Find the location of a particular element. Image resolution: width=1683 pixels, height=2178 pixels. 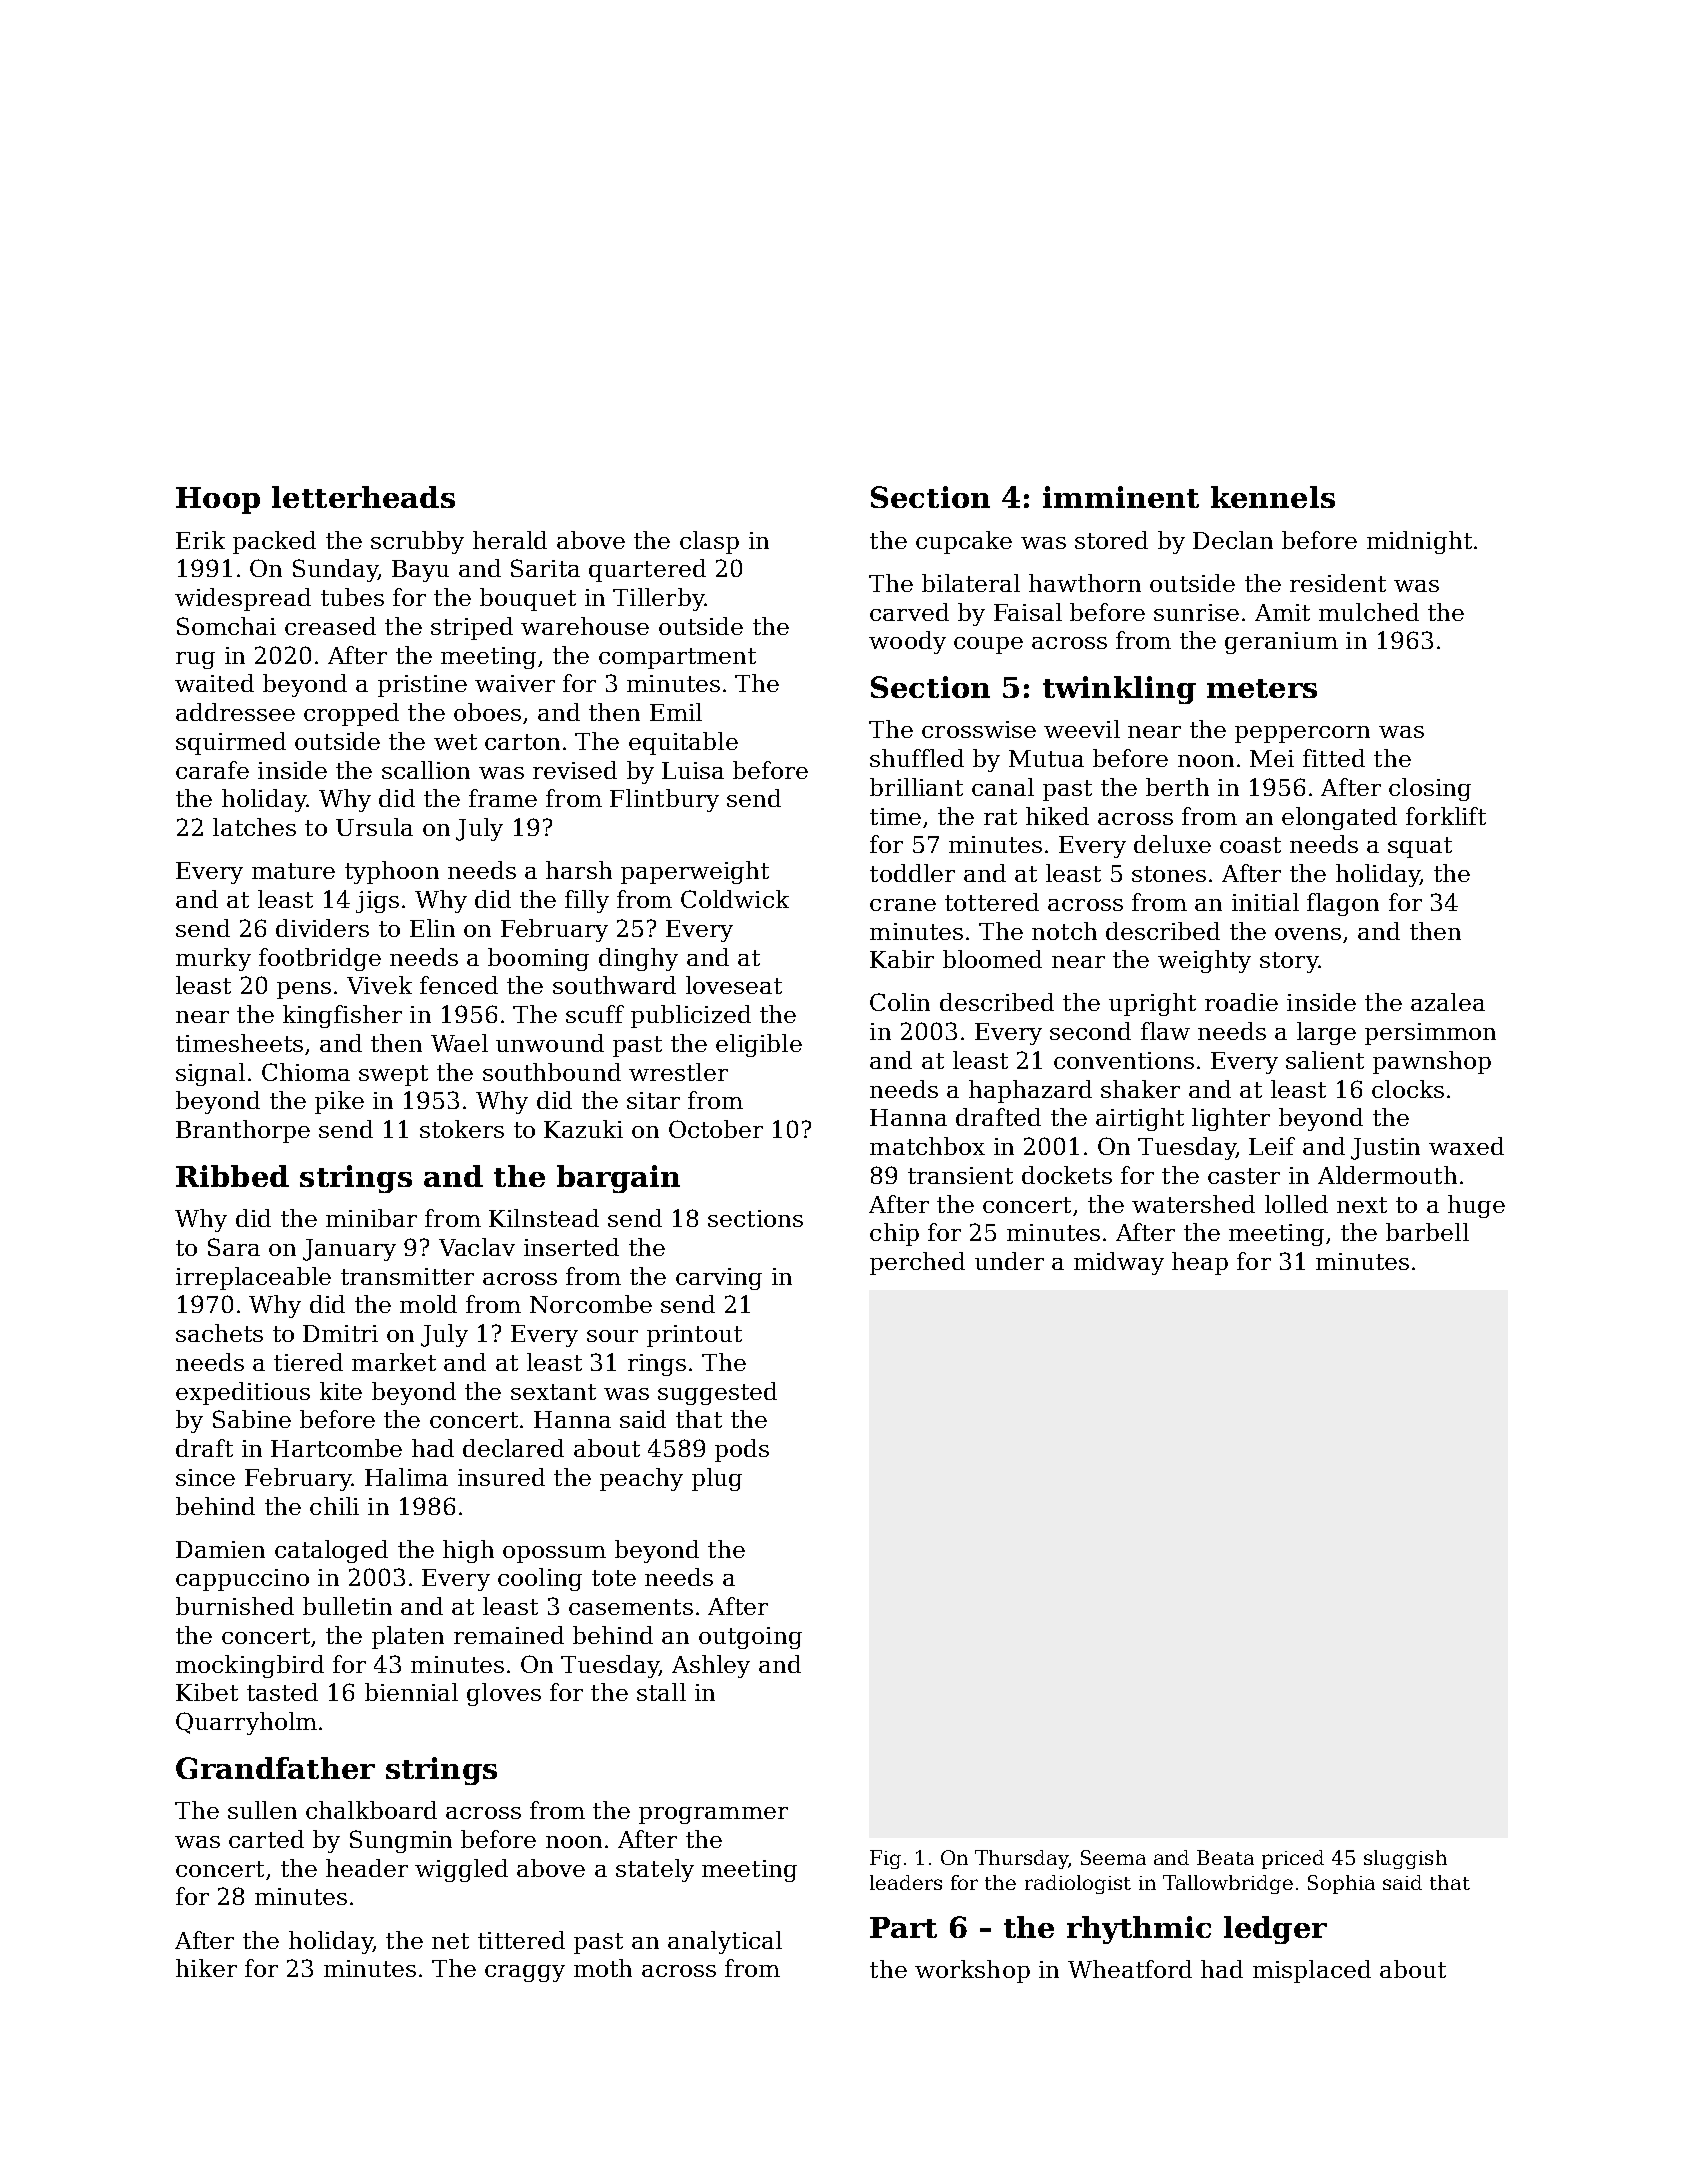

workshop is located at coordinates (972, 1971).
